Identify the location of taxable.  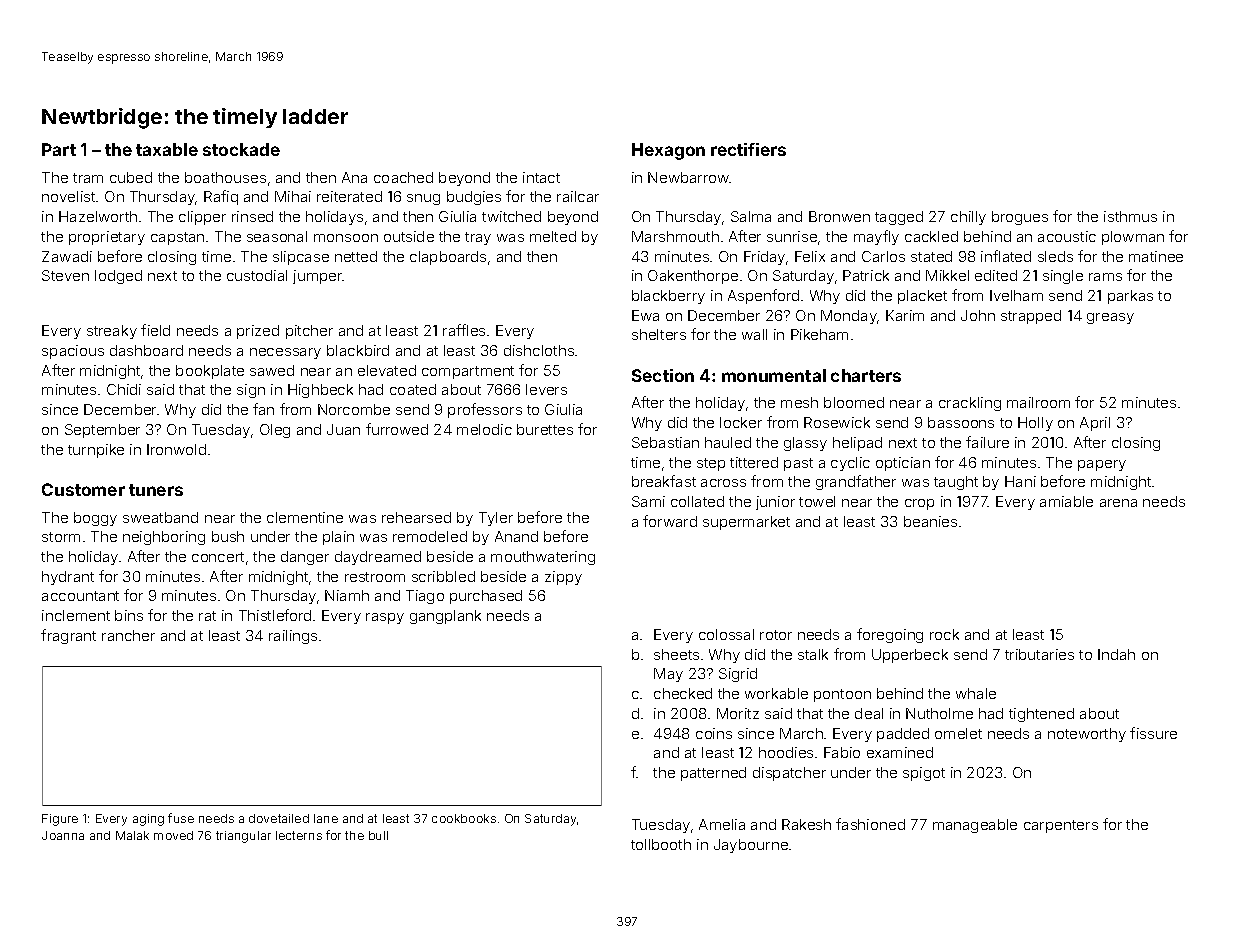
(167, 149).
